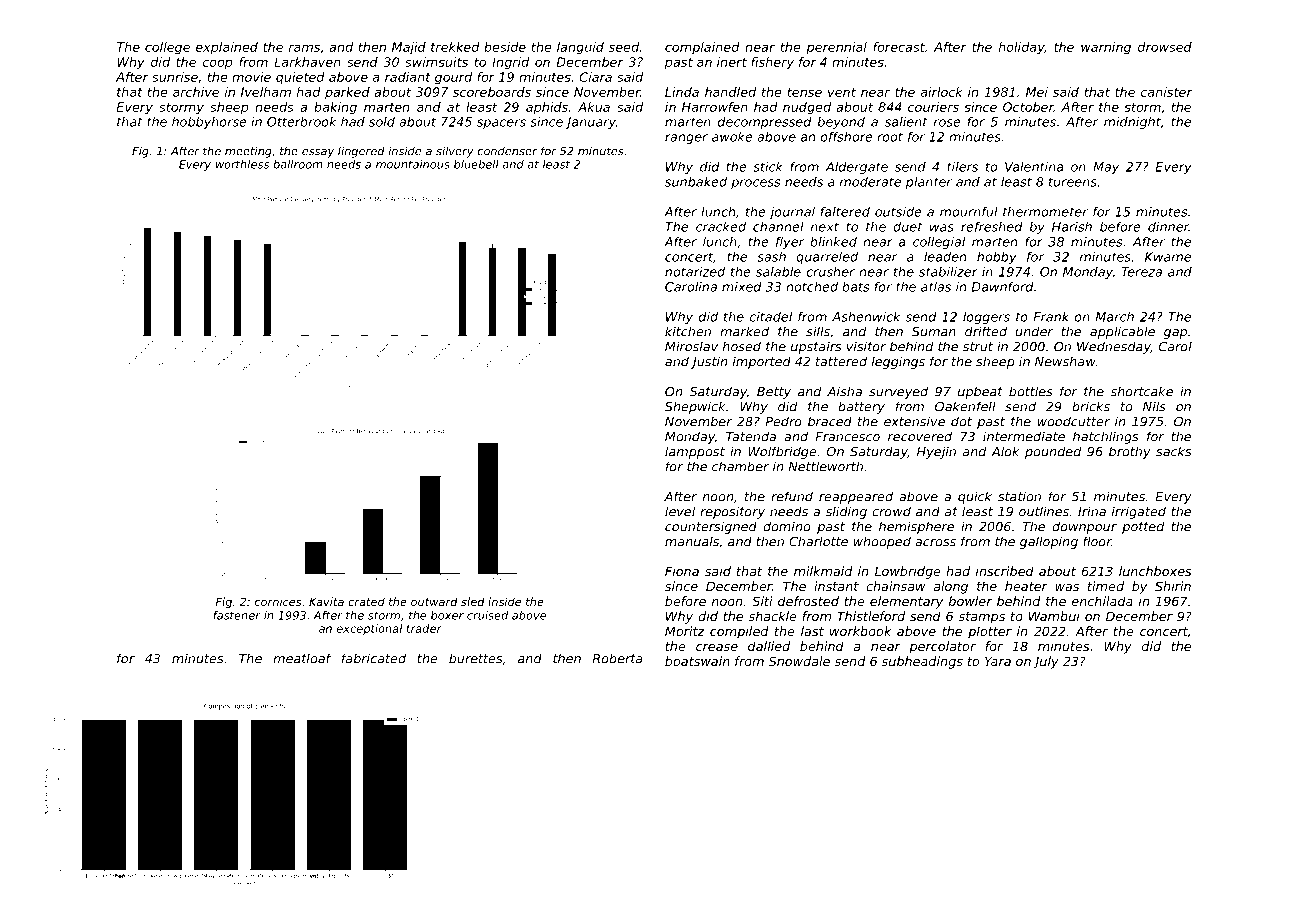 This screenshot has height=924, width=1308. Describe the element at coordinates (1037, 92) in the screenshot. I see `Mei` at that location.
